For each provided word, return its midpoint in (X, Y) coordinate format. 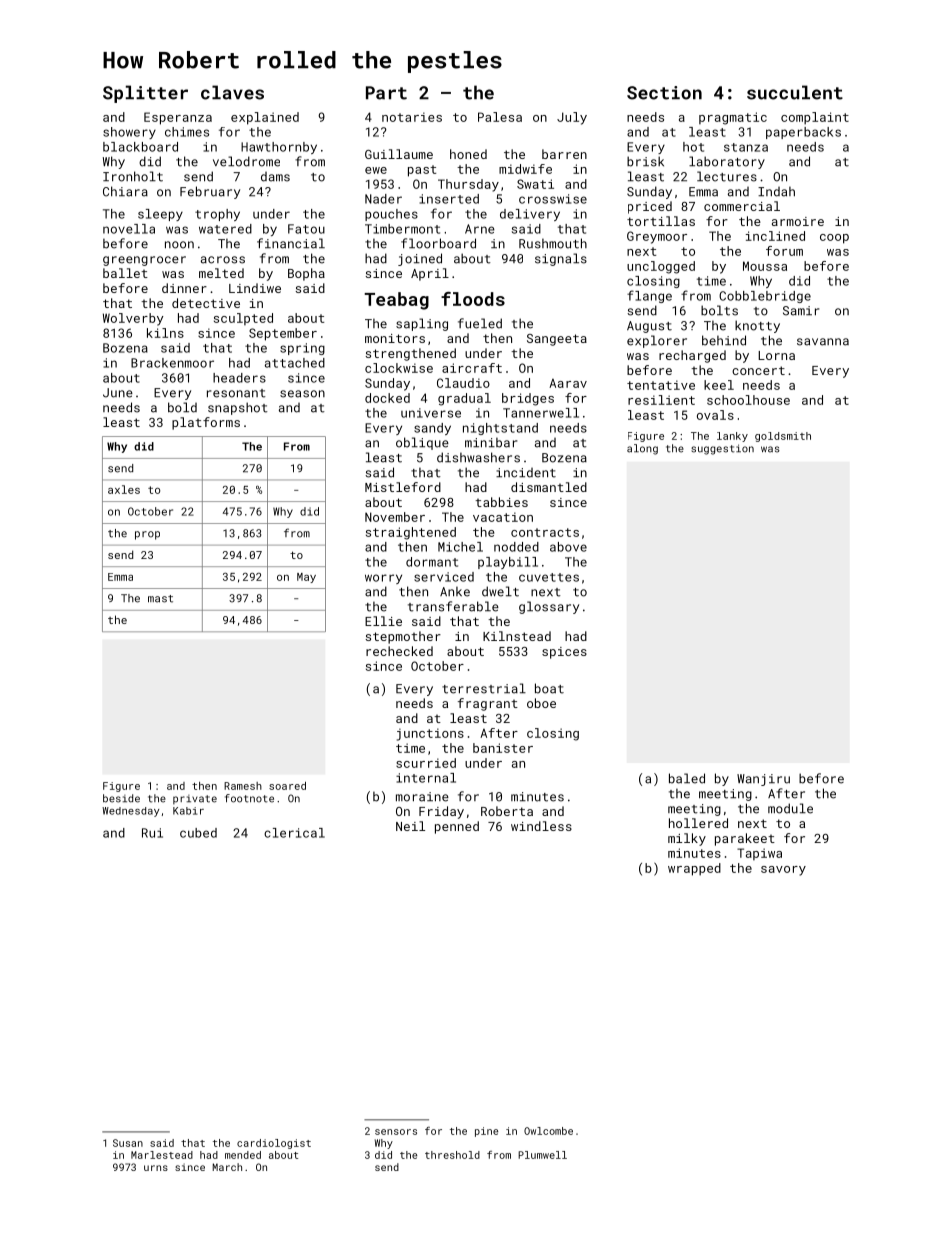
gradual (464, 399)
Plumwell (542, 1155)
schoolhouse (748, 400)
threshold (452, 1155)
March (227, 1167)
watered (225, 229)
